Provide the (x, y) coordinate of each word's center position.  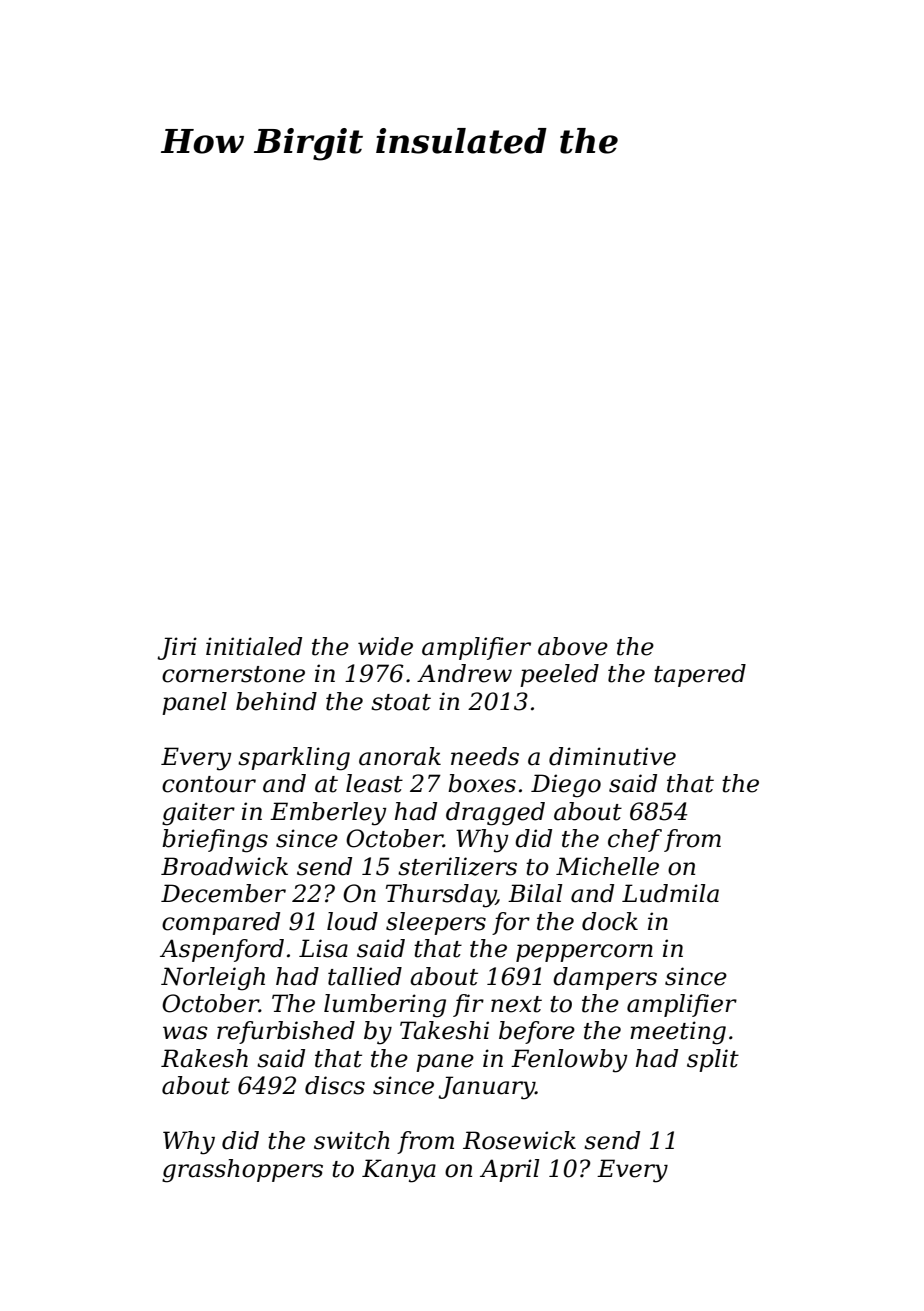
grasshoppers (242, 1171)
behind (276, 701)
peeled (559, 675)
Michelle (607, 866)
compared (221, 923)
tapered (700, 675)
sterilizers (457, 866)
